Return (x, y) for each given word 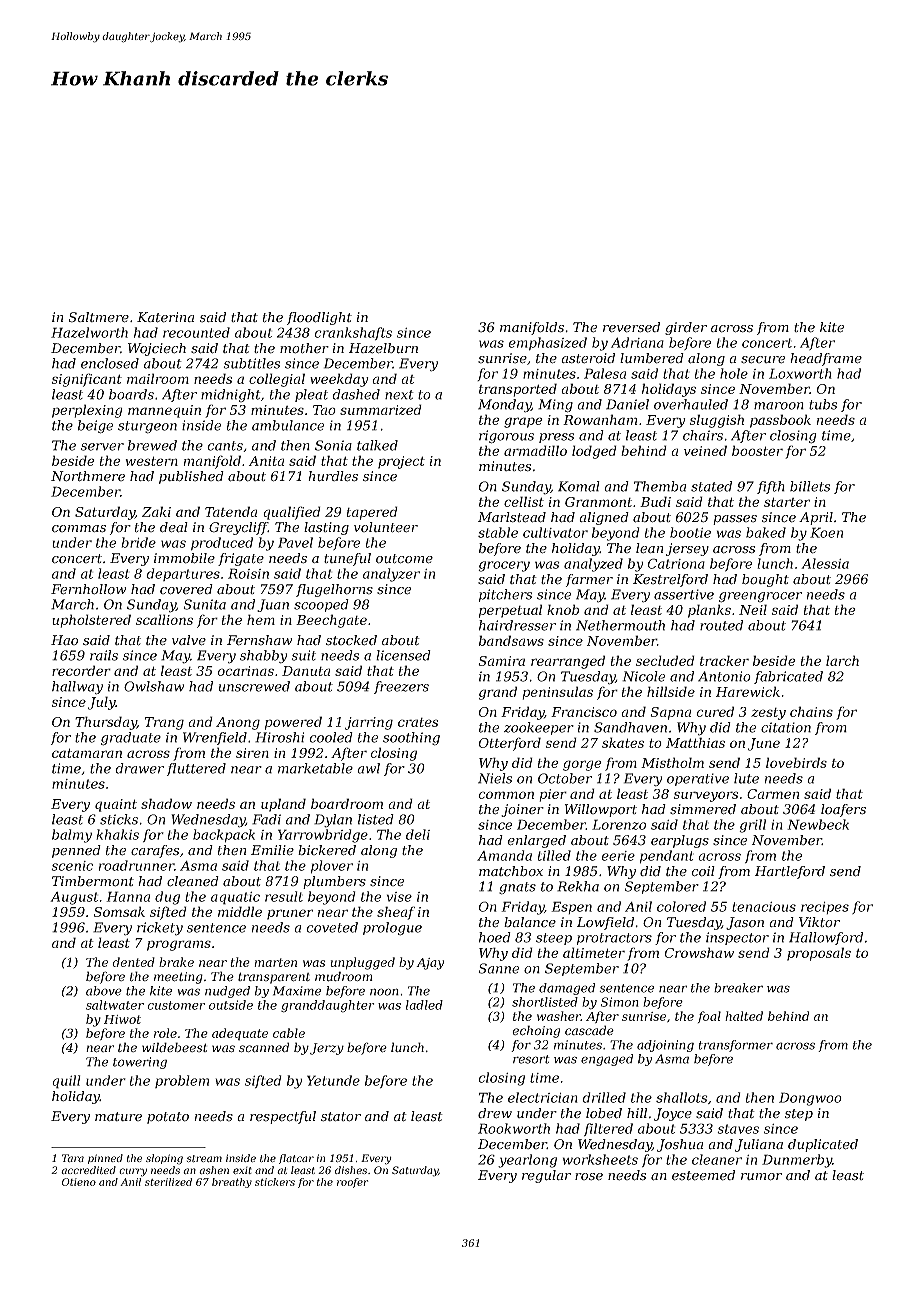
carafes (155, 851)
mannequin (164, 411)
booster (757, 450)
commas (79, 529)
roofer (352, 1183)
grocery (504, 566)
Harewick (748, 691)
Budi (655, 501)
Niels (495, 778)
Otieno (79, 1182)
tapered (372, 513)
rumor (761, 1177)
